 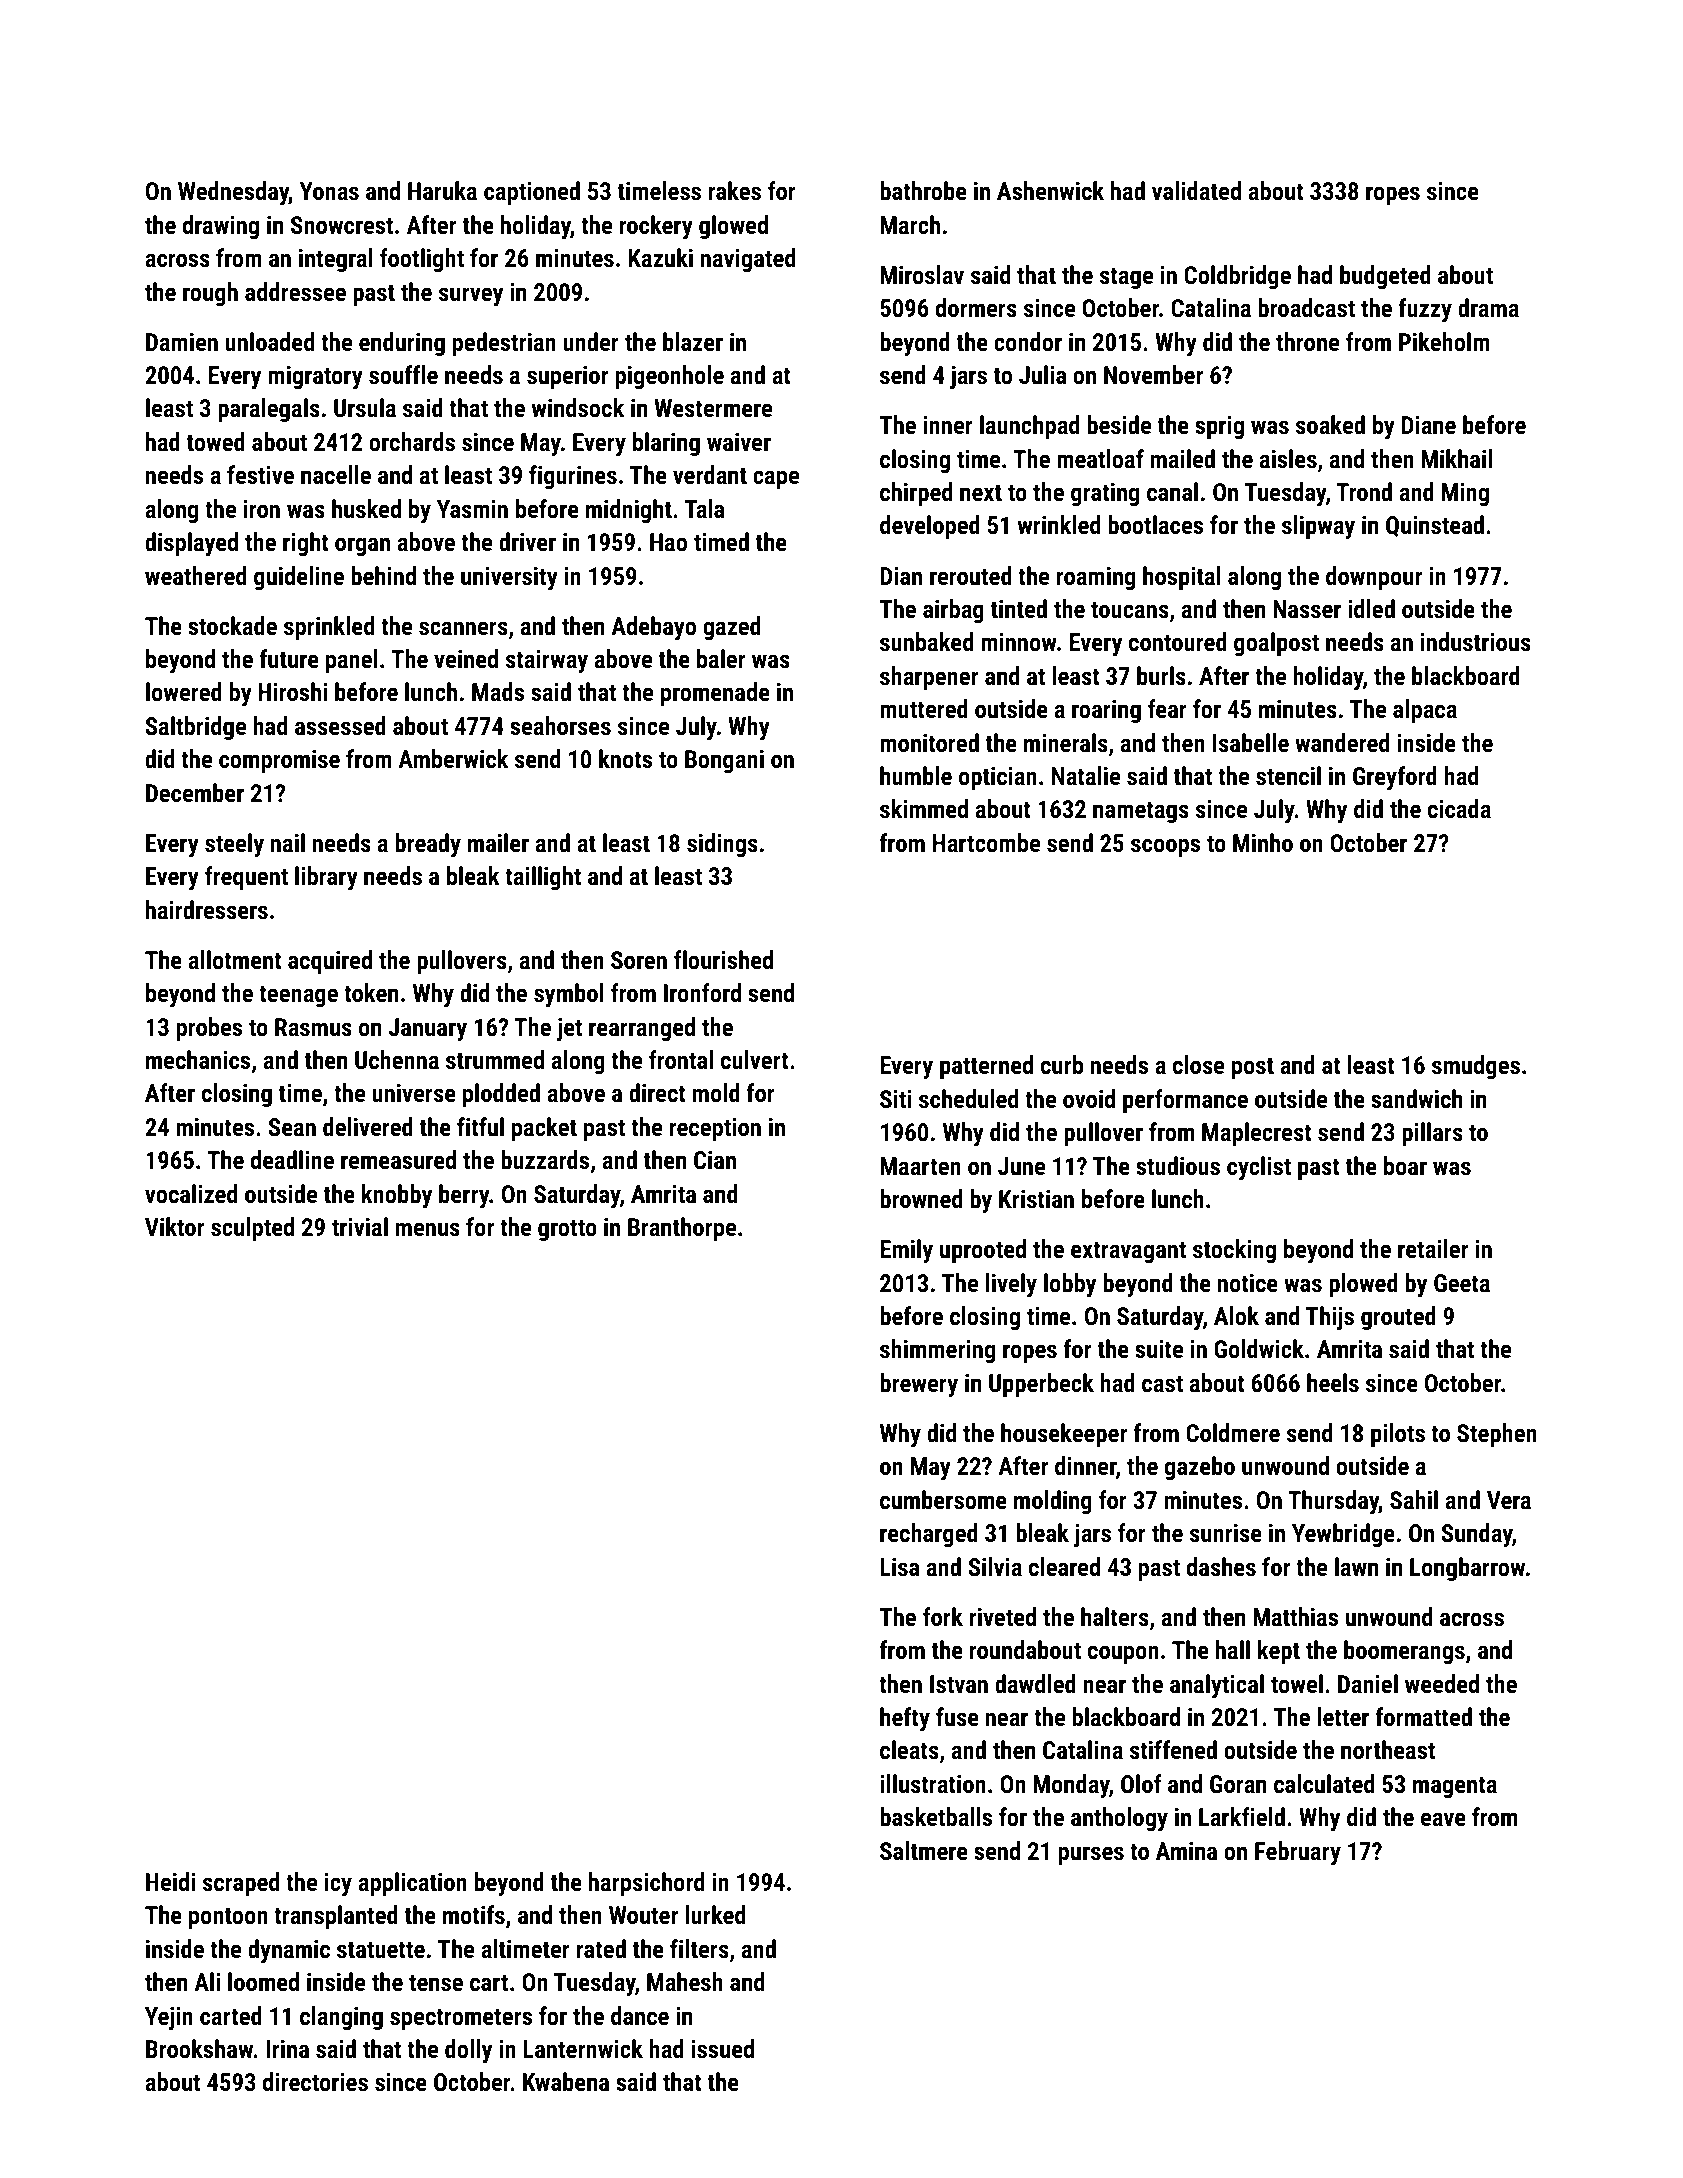 I want to click on chirped, so click(x=916, y=494).
